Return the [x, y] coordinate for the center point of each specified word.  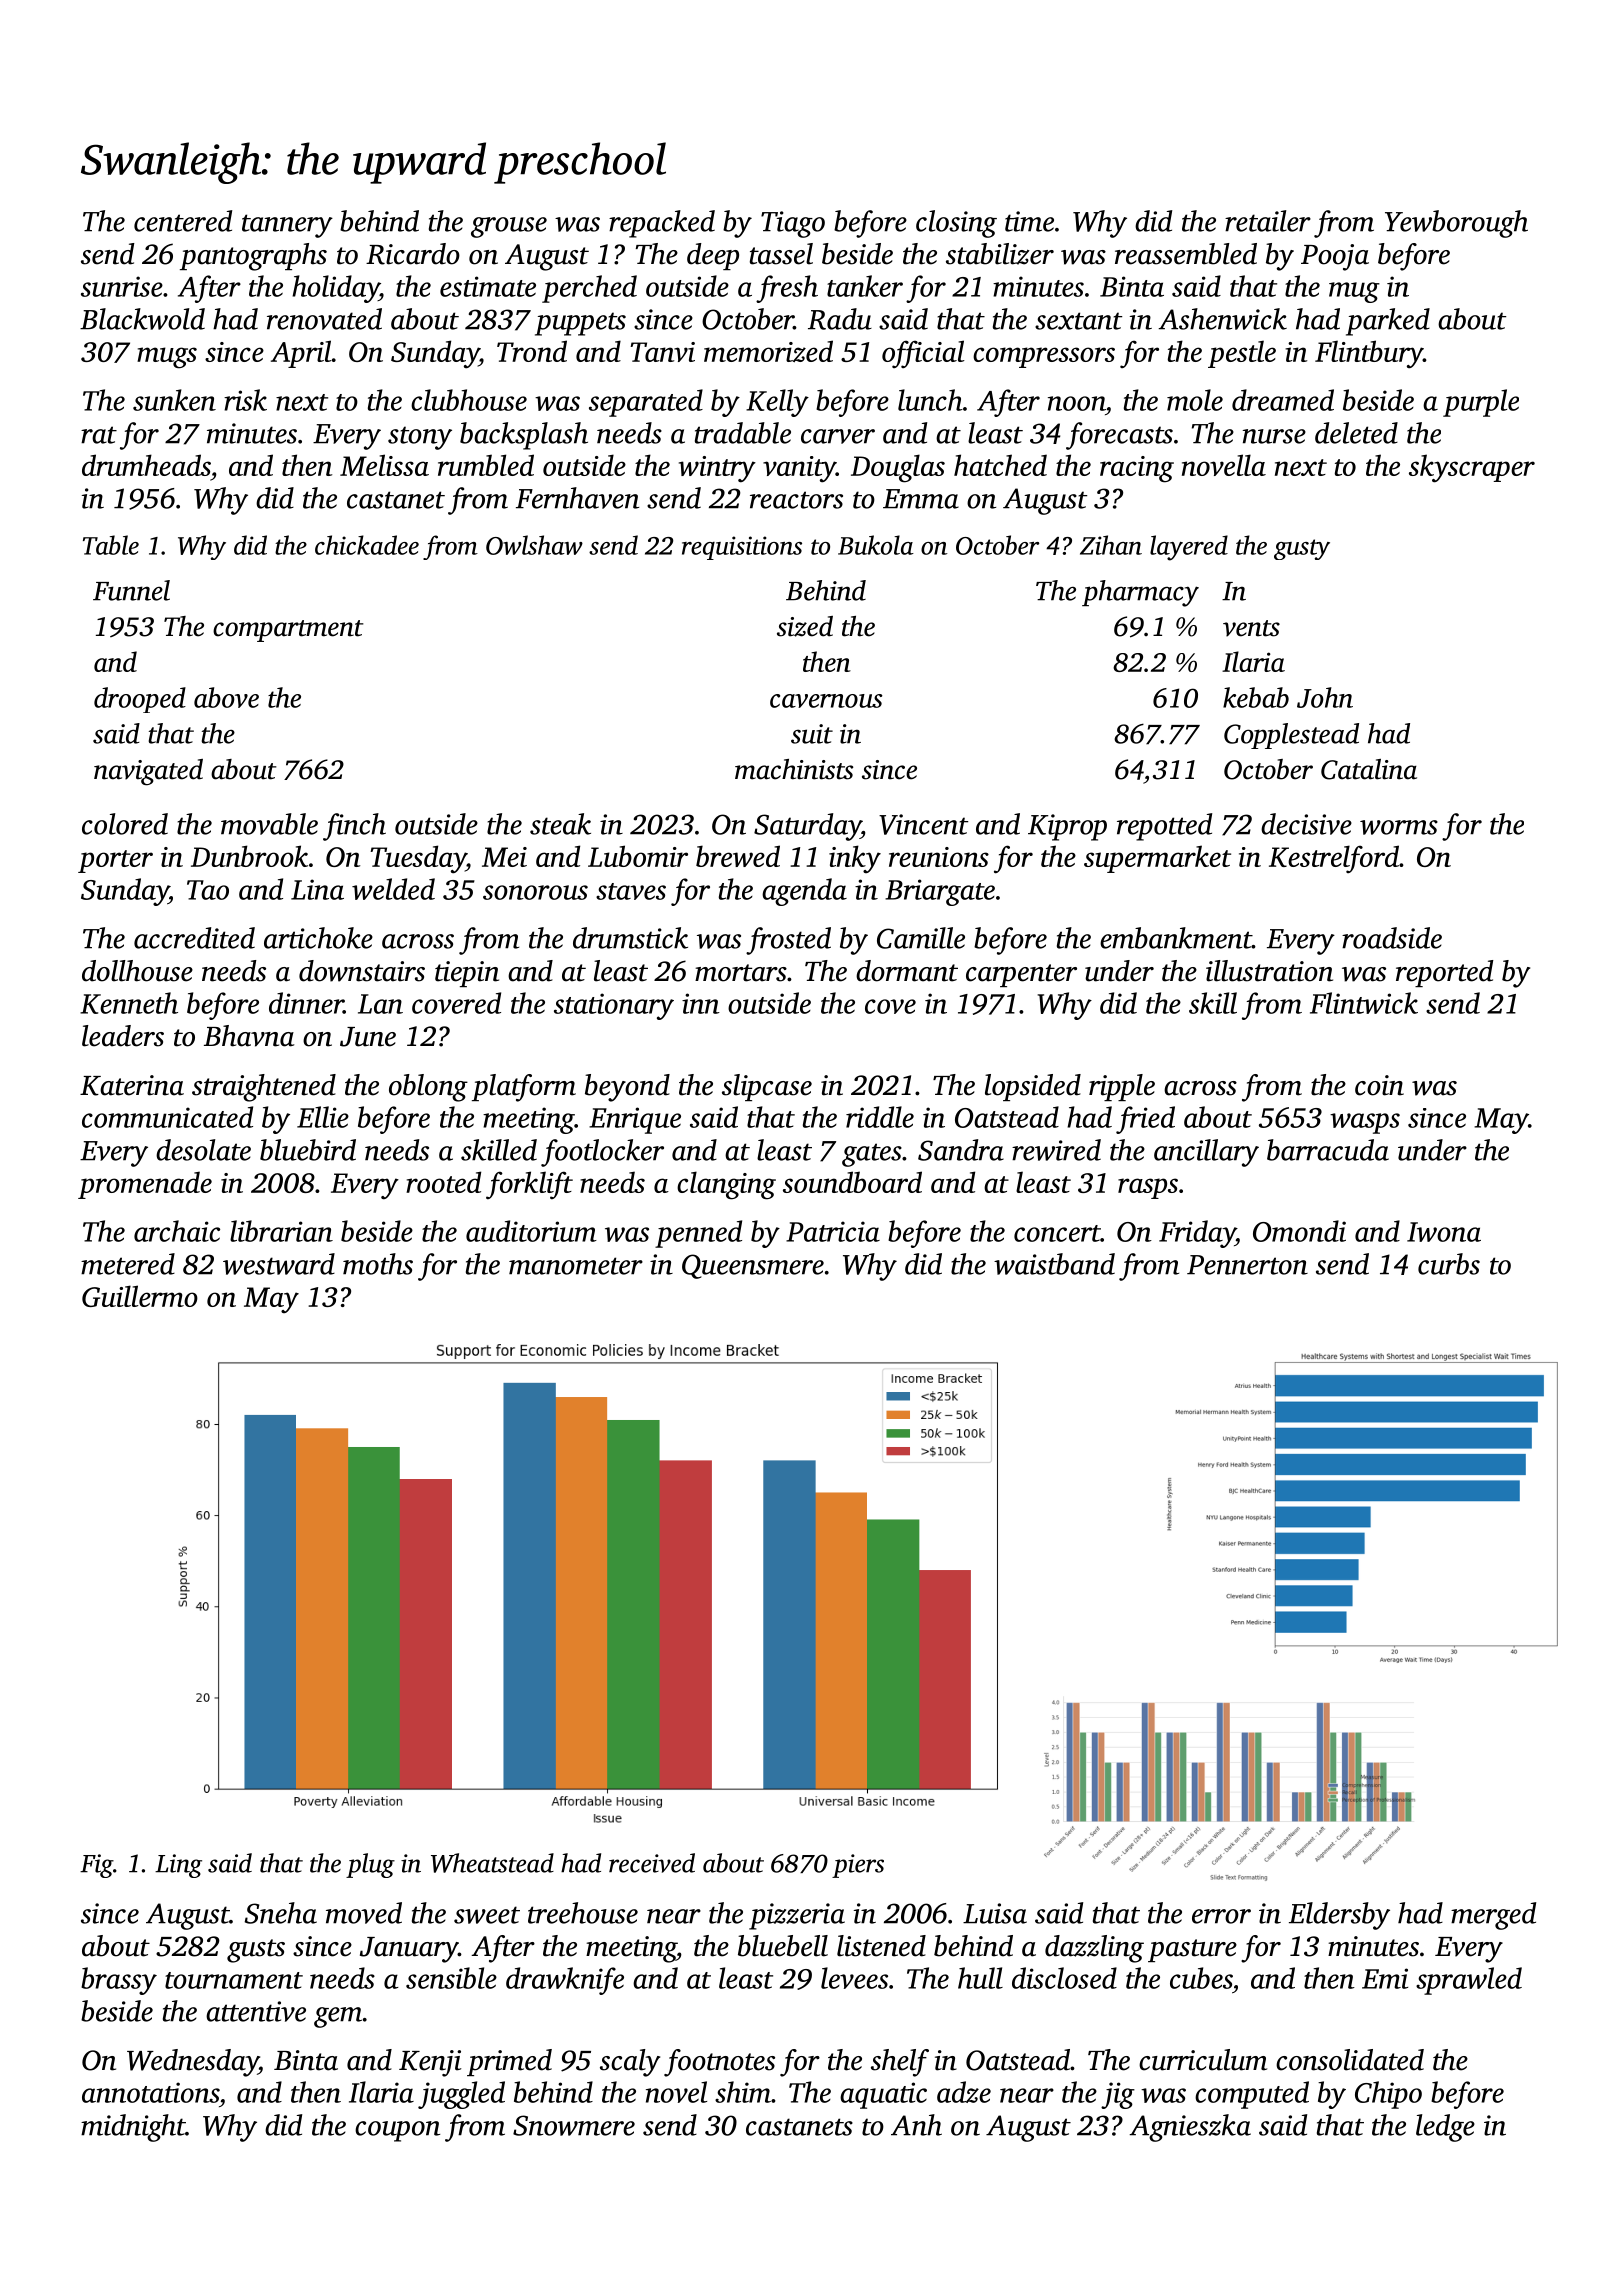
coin [1379, 1085]
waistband [1054, 1264]
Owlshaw [534, 545]
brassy [119, 1981]
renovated [324, 319]
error [1221, 1916]
